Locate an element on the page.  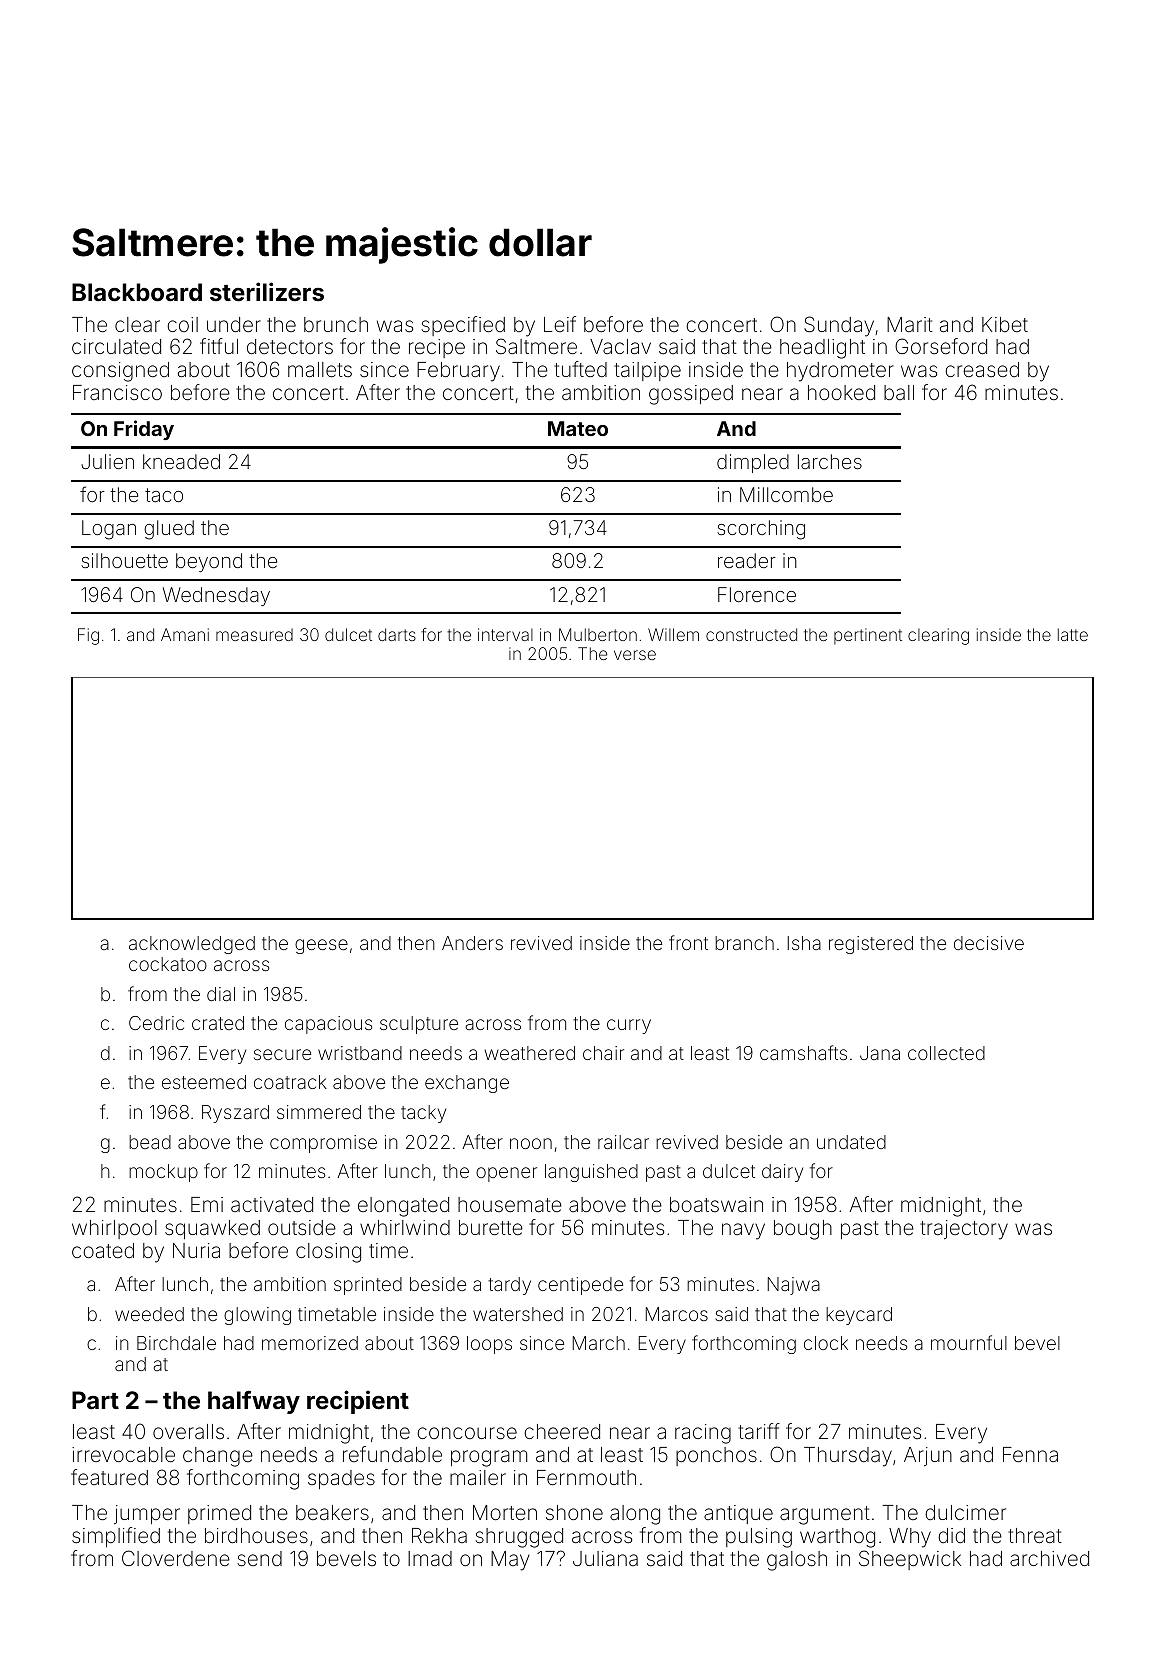
gossiped is located at coordinates (691, 395).
